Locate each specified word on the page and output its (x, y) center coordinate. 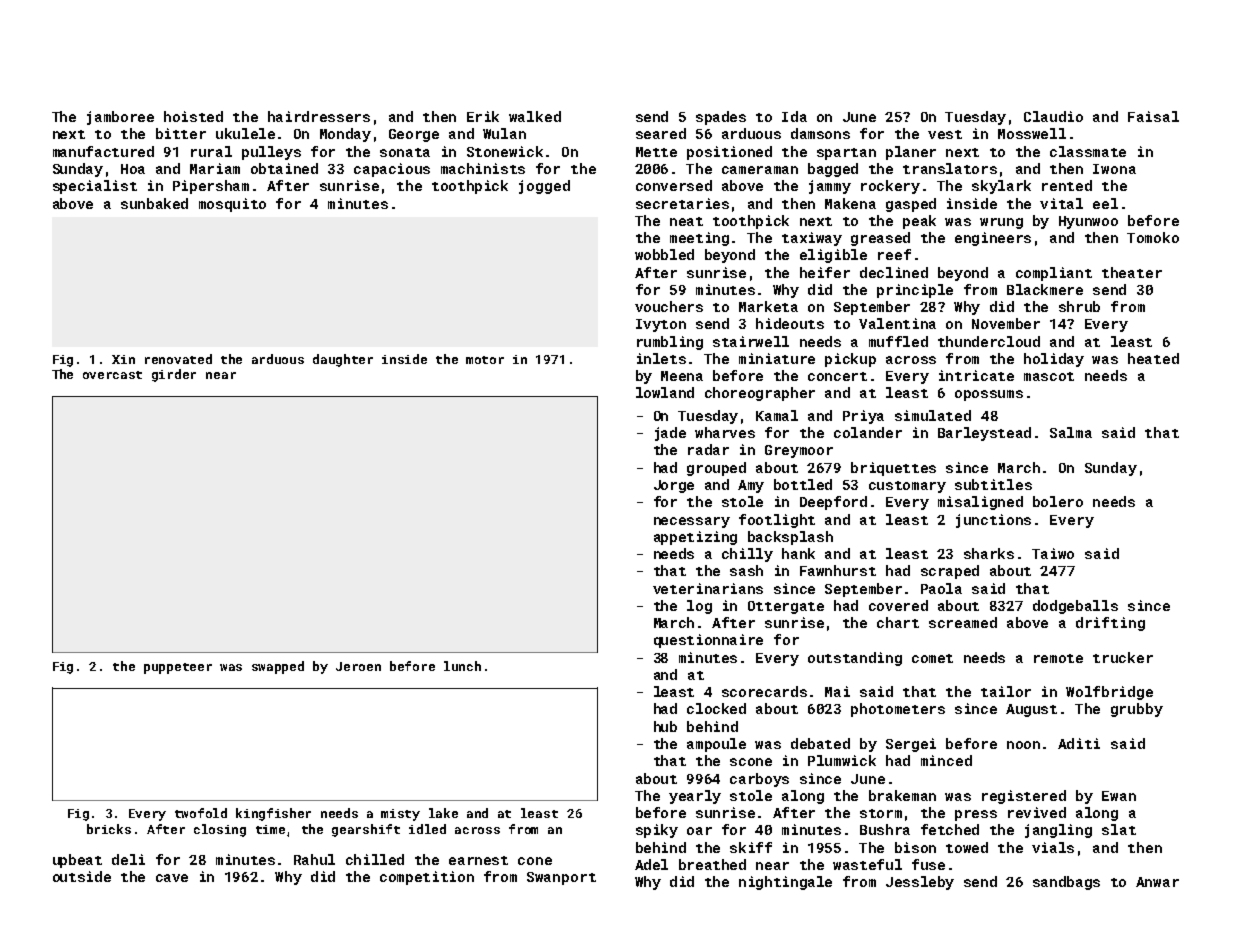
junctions (993, 521)
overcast (112, 375)
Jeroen (358, 666)
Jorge (674, 486)
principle (915, 291)
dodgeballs (1075, 607)
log (699, 607)
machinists (483, 168)
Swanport (561, 878)
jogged (544, 187)
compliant (1054, 274)
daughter (343, 360)
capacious (392, 170)
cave (172, 878)
